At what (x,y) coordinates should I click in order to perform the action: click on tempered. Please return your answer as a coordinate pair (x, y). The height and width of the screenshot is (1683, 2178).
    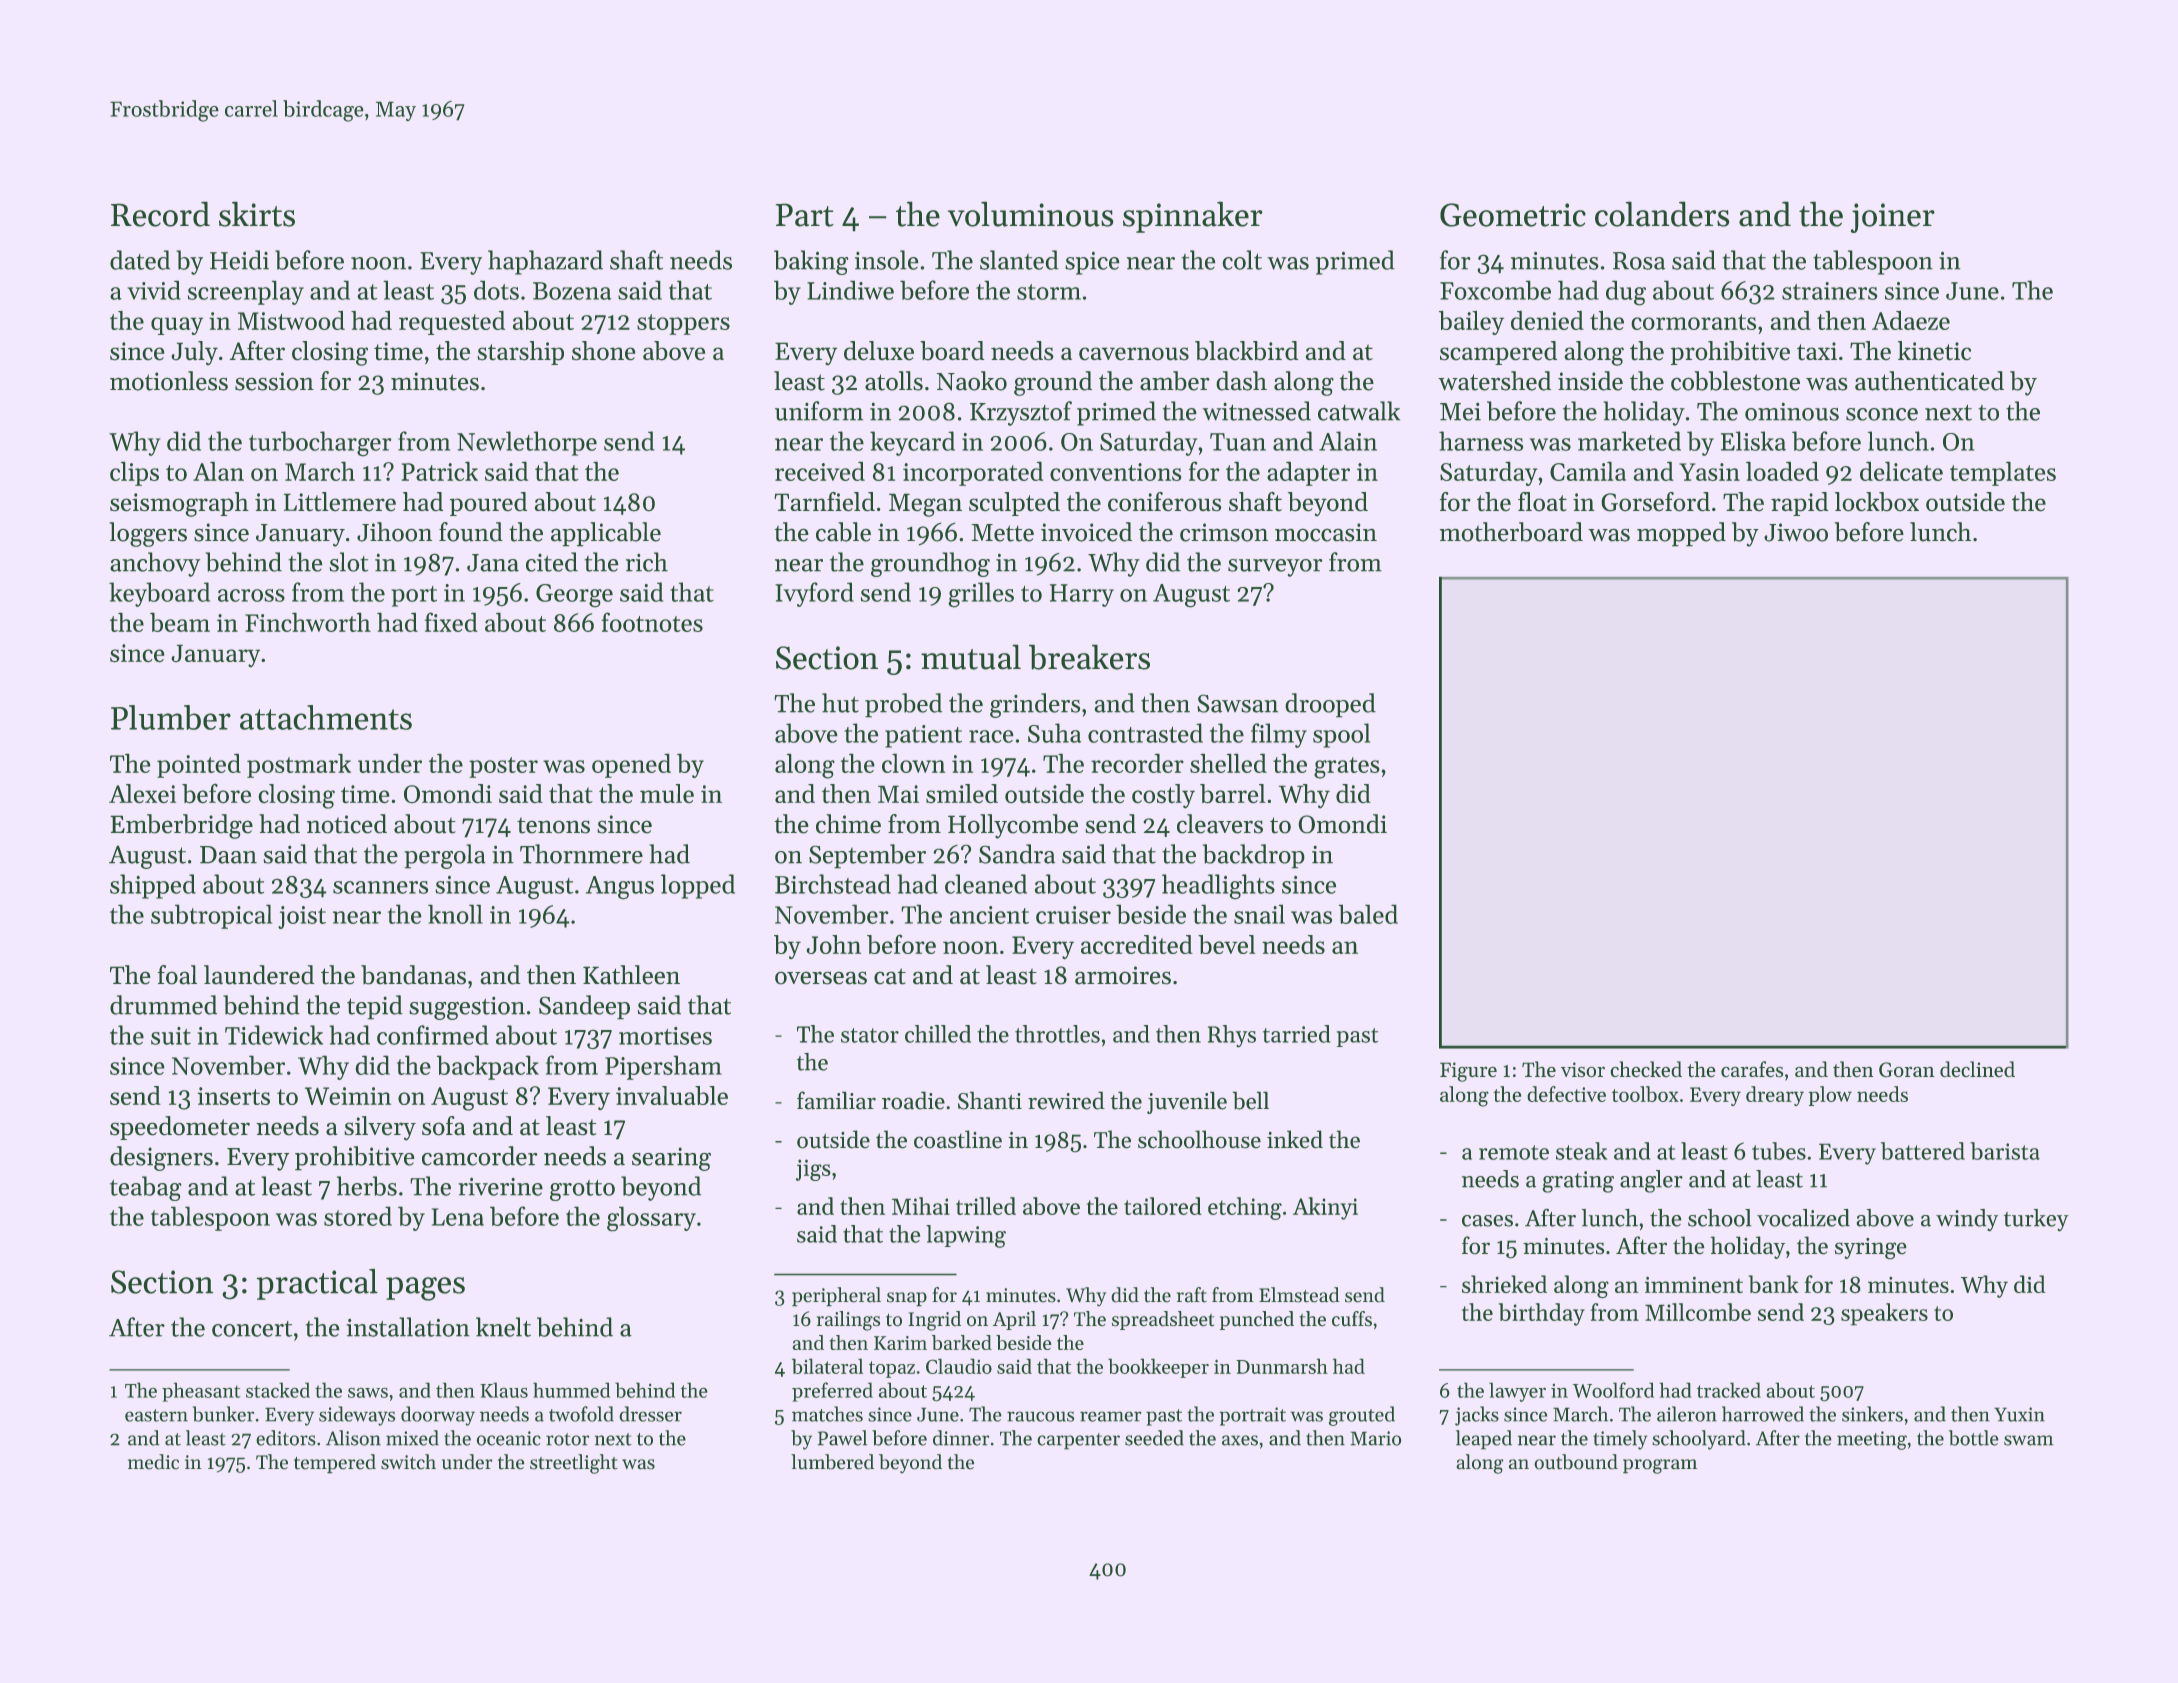
    Looking at the image, I should click on (335, 1464).
